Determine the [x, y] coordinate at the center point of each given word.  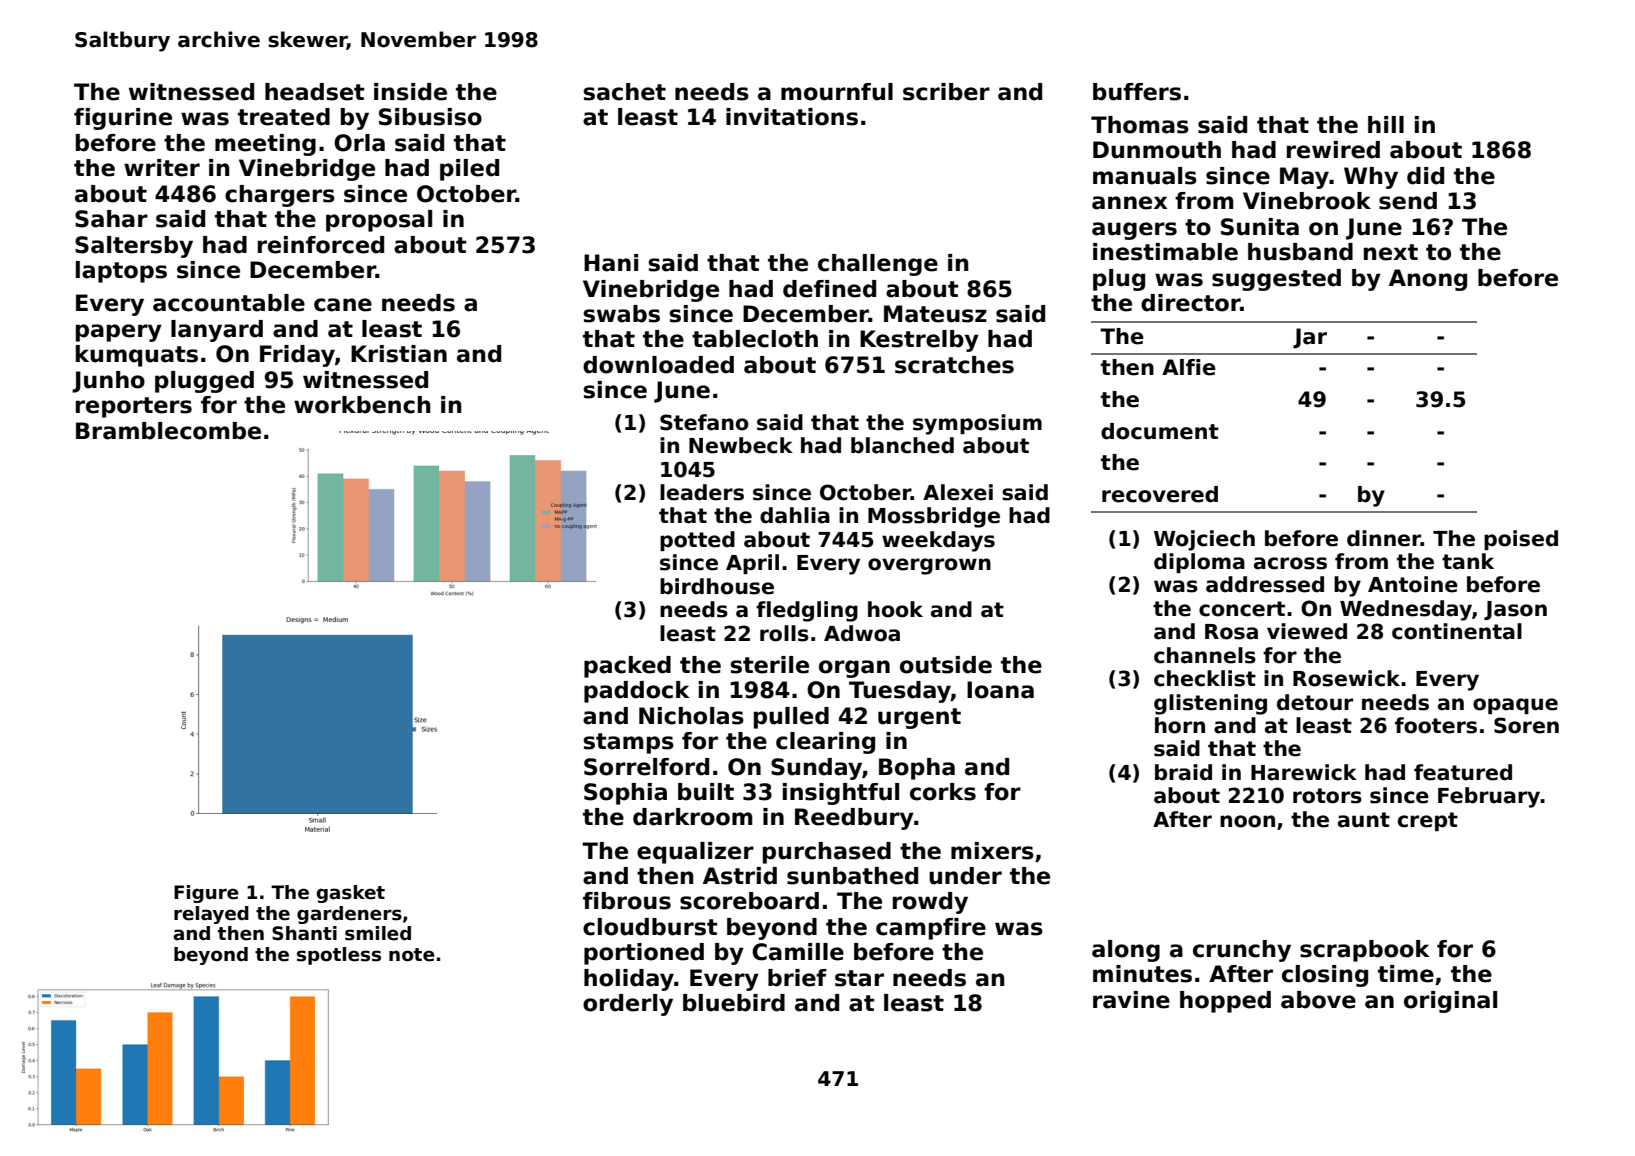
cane [343, 305]
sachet [624, 92]
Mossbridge [934, 517]
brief [797, 978]
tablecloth [755, 339]
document [1160, 431]
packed [627, 667]
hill [1386, 124]
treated [284, 117]
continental [1457, 631]
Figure [206, 894]
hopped [1225, 1002]
